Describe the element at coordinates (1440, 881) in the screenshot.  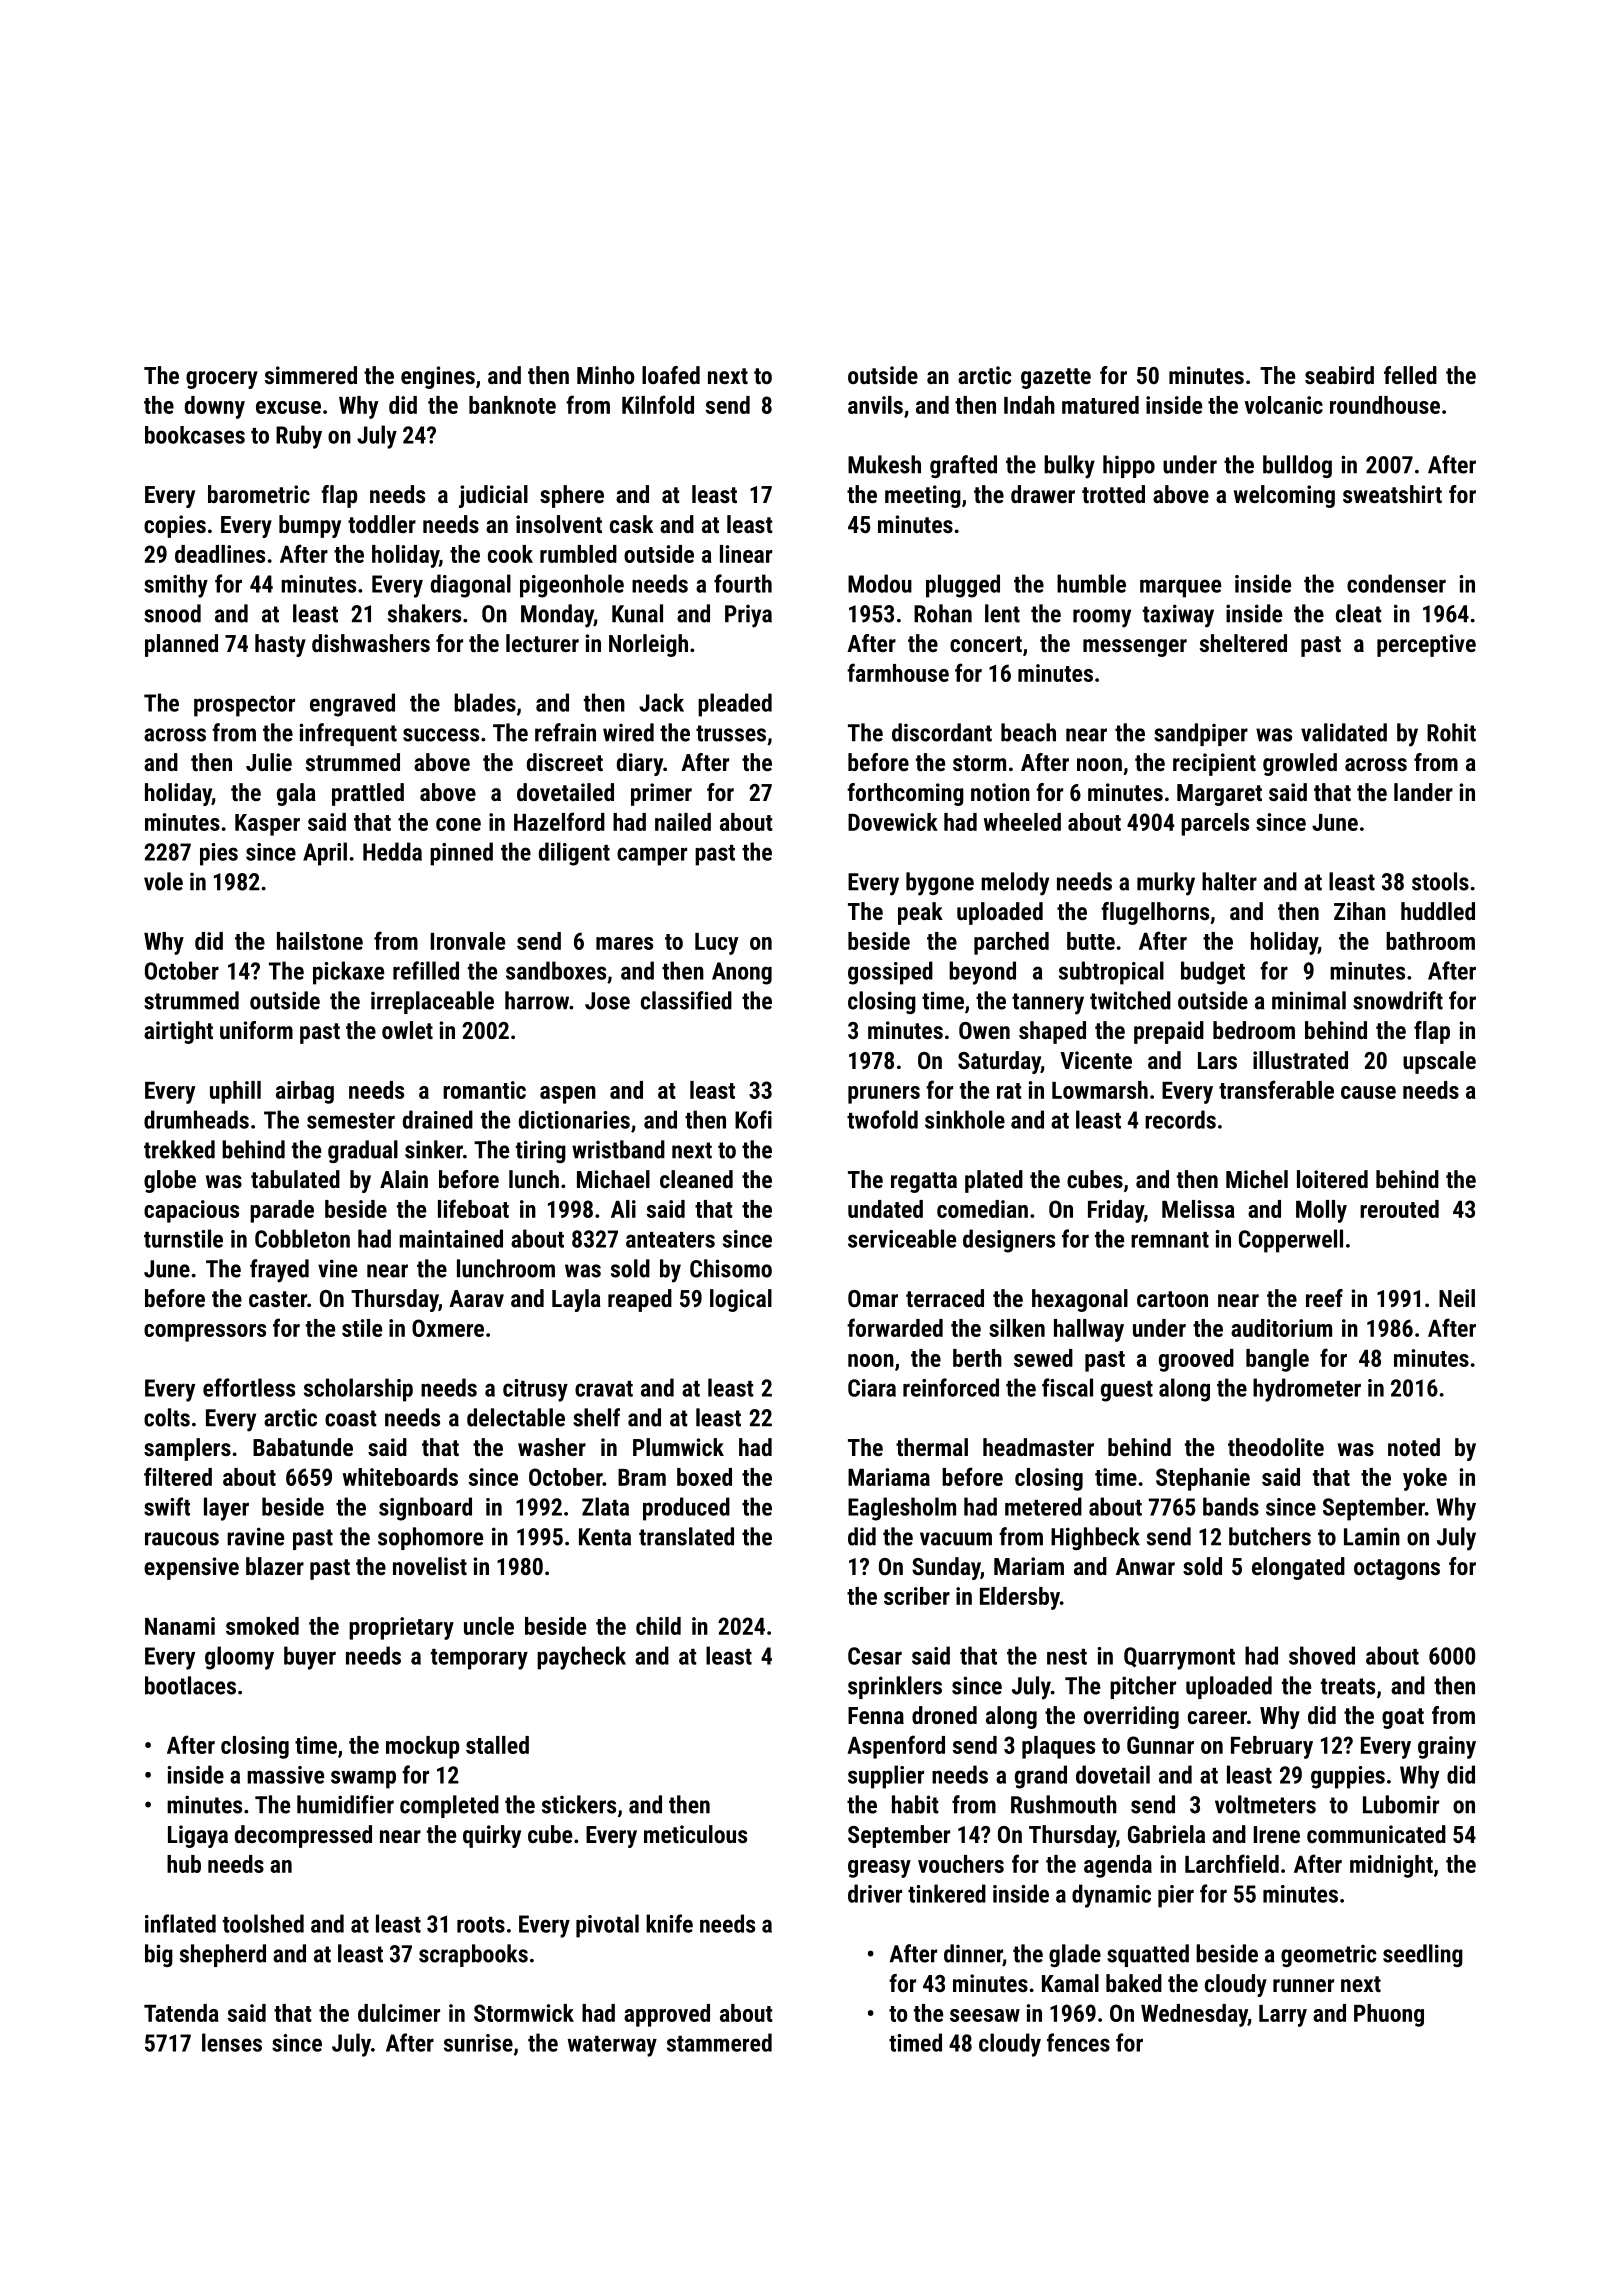
I see `stools` at that location.
